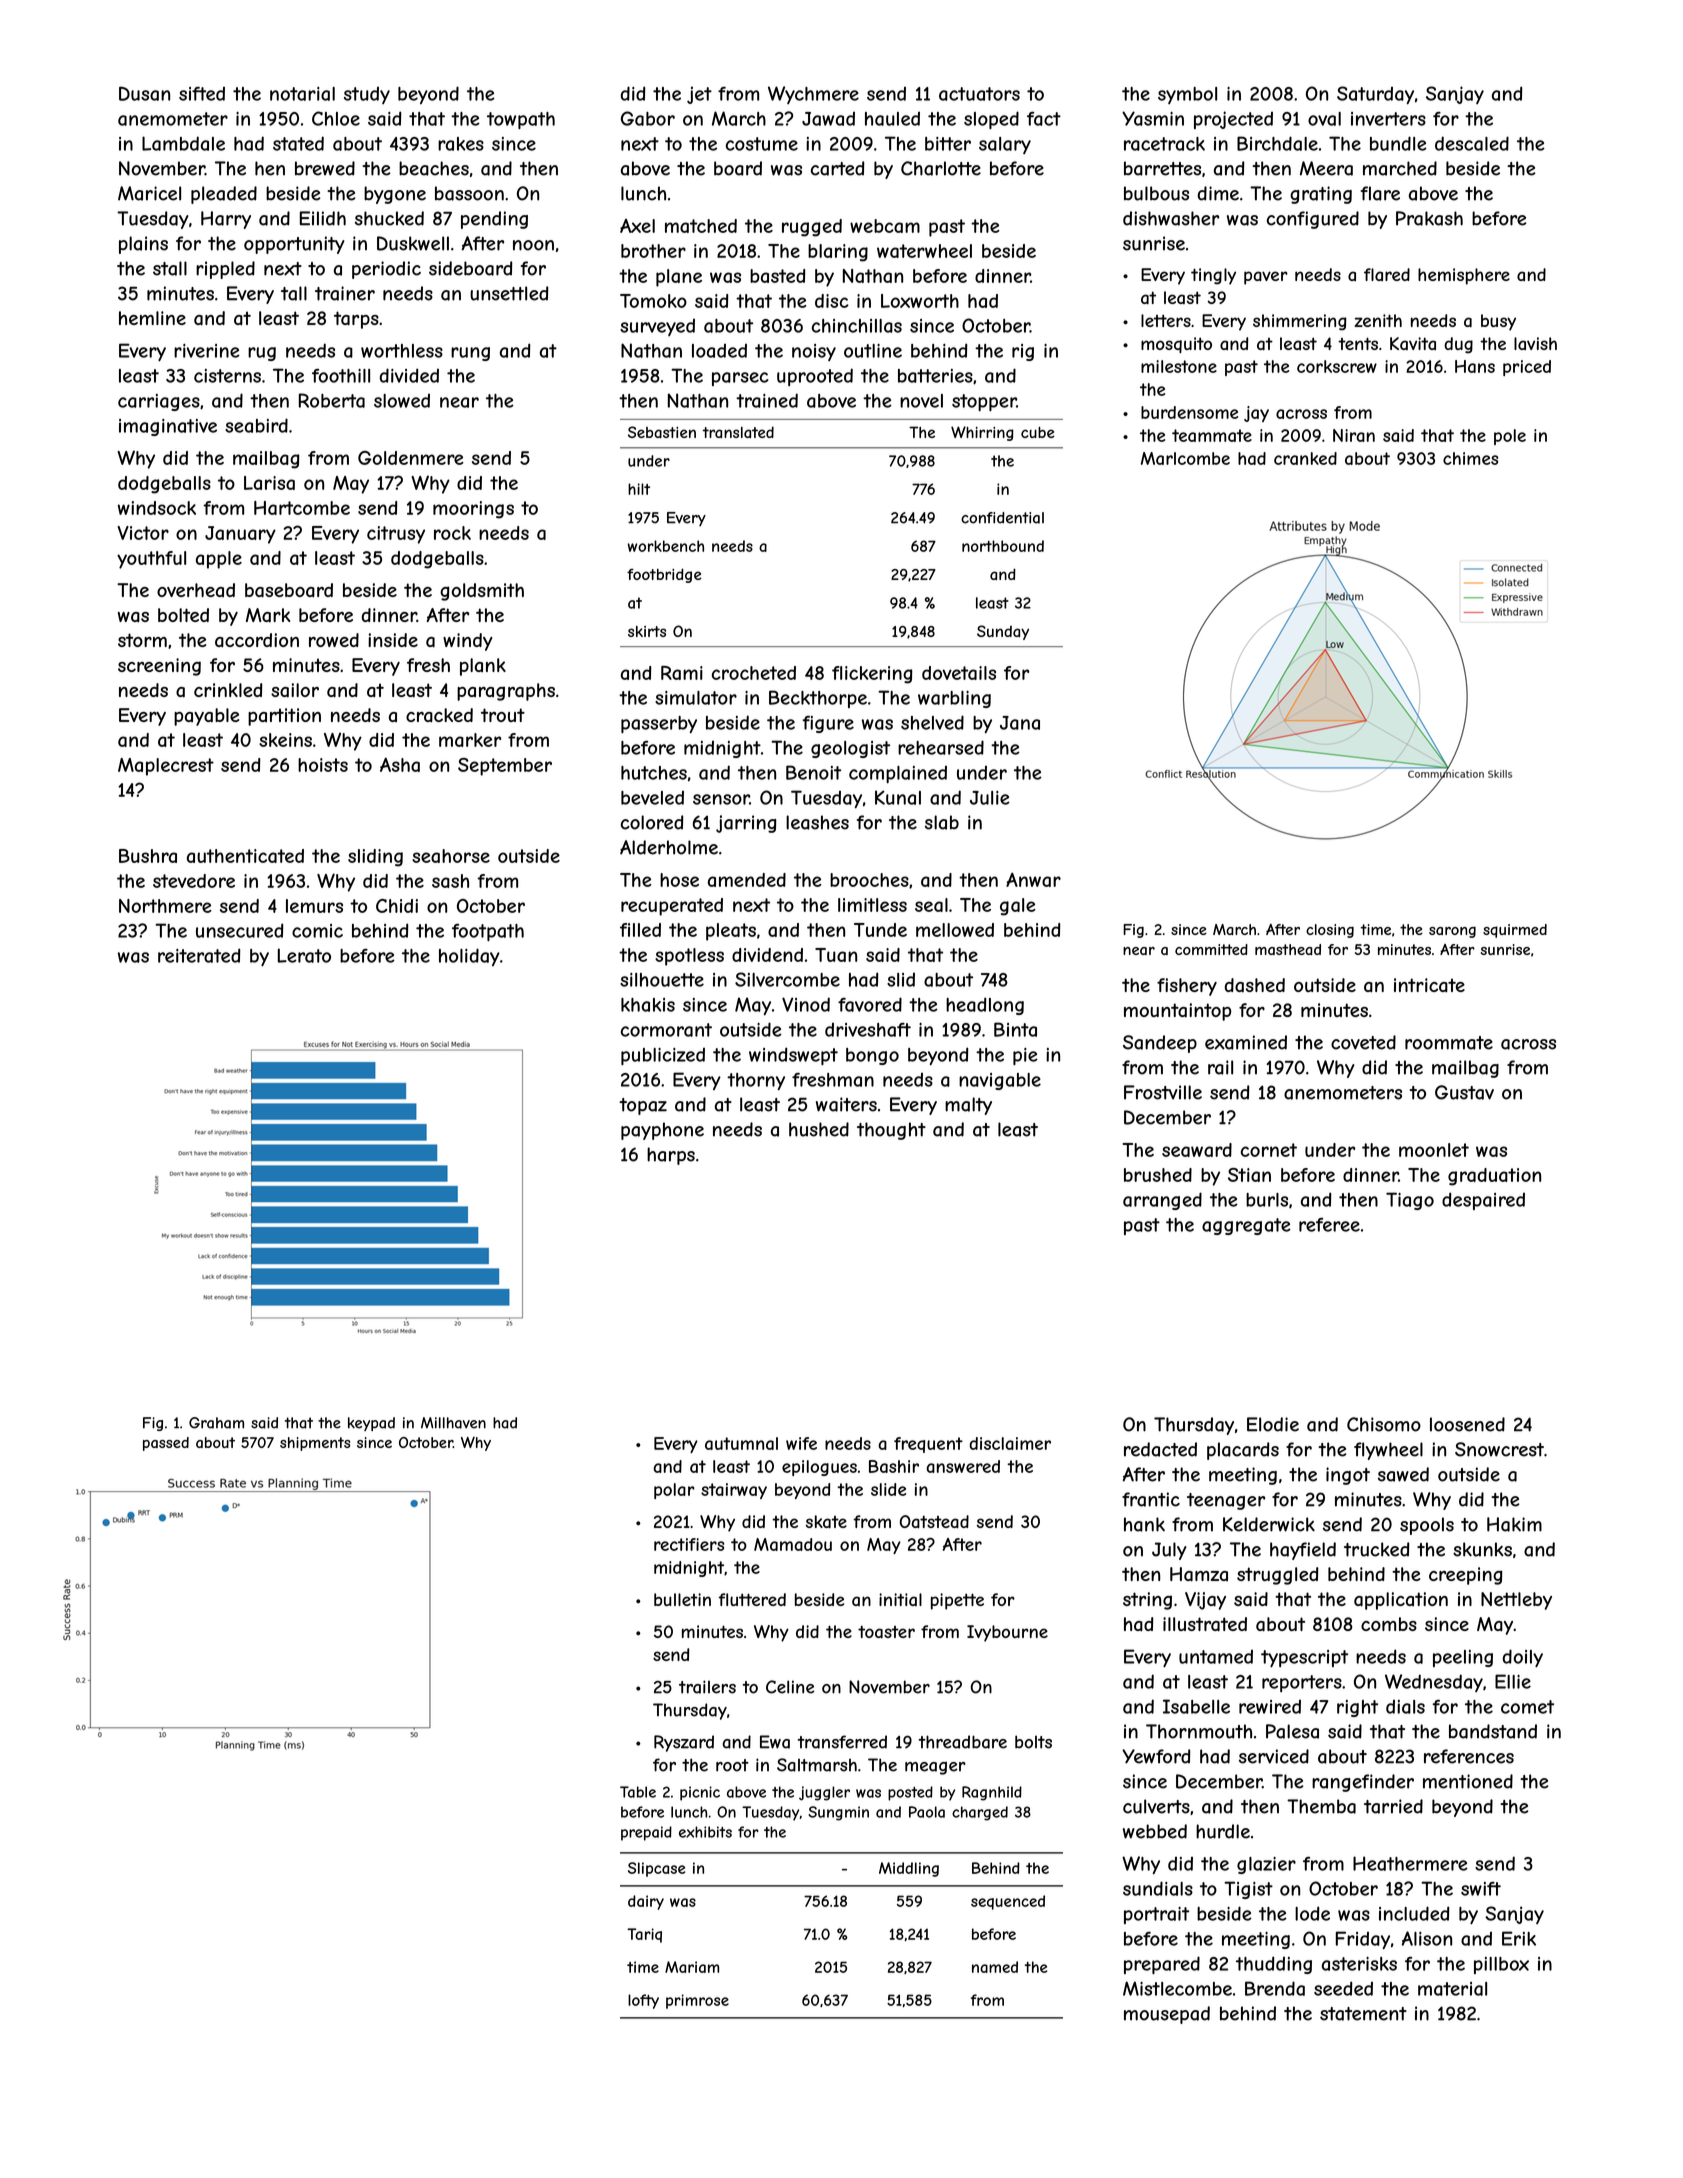  I want to click on sequenced, so click(1008, 1902).
